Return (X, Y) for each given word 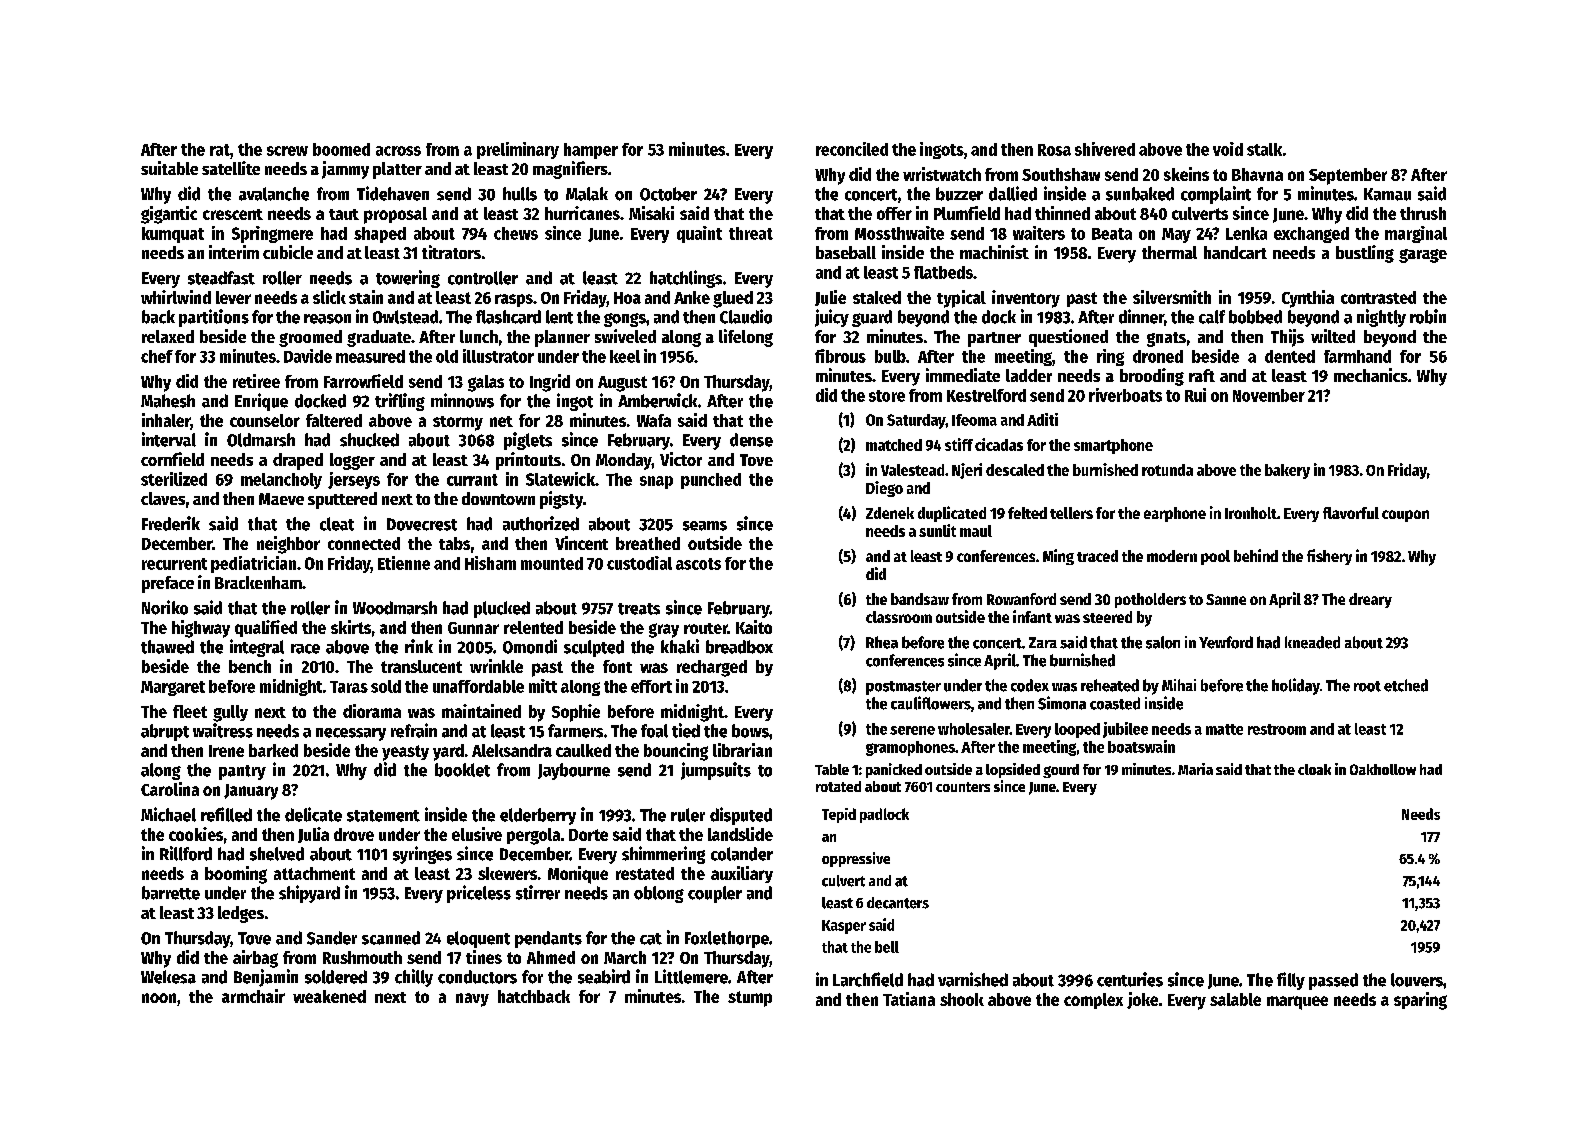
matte (1224, 729)
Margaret (173, 688)
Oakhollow (1383, 769)
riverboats (1125, 395)
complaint (1216, 195)
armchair (253, 996)
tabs (454, 543)
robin (1428, 316)
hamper (591, 151)
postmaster (903, 688)
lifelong (746, 338)
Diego (884, 489)
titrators (451, 252)
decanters (898, 903)
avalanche (274, 194)
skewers (507, 873)
